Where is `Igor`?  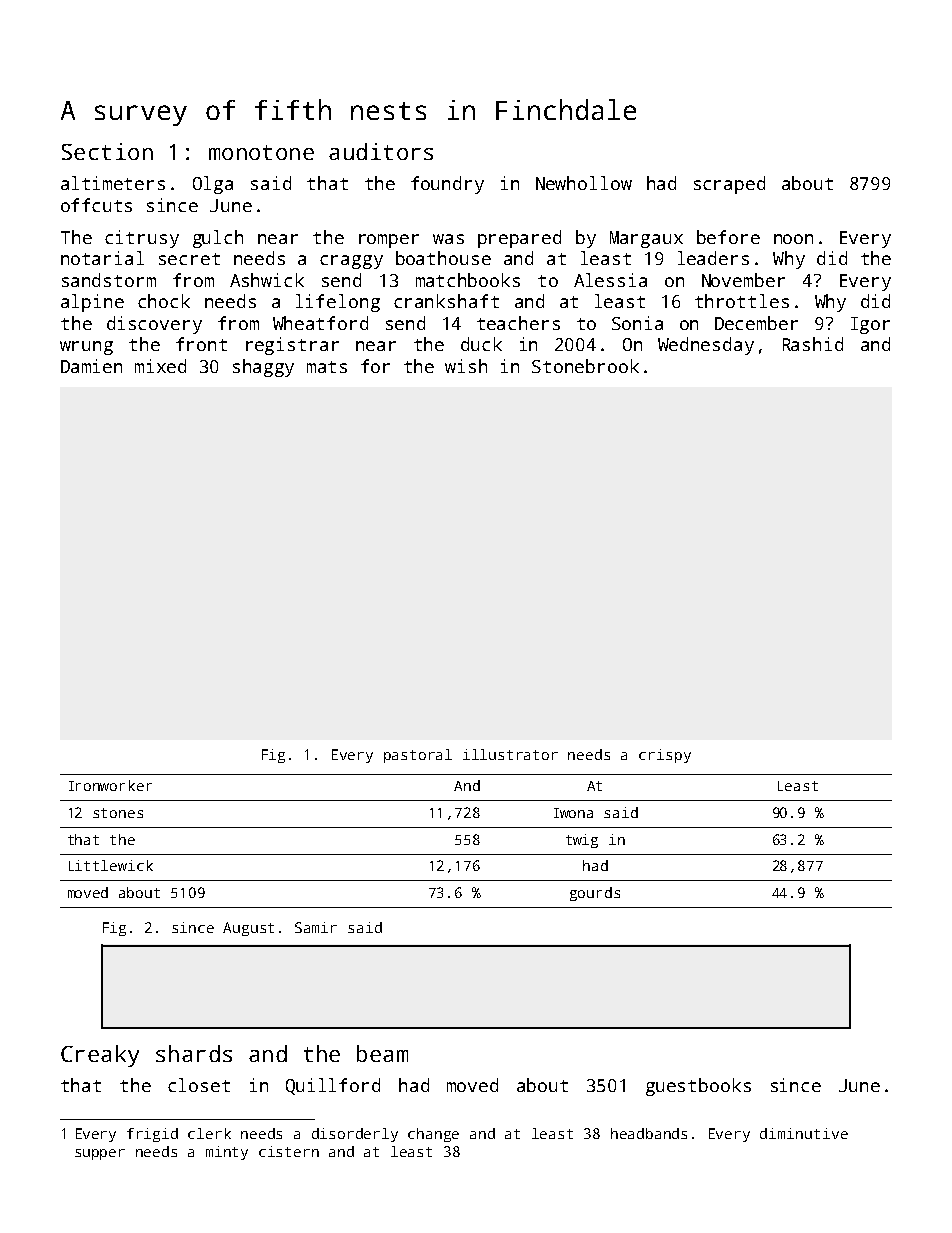 Igor is located at coordinates (870, 325).
